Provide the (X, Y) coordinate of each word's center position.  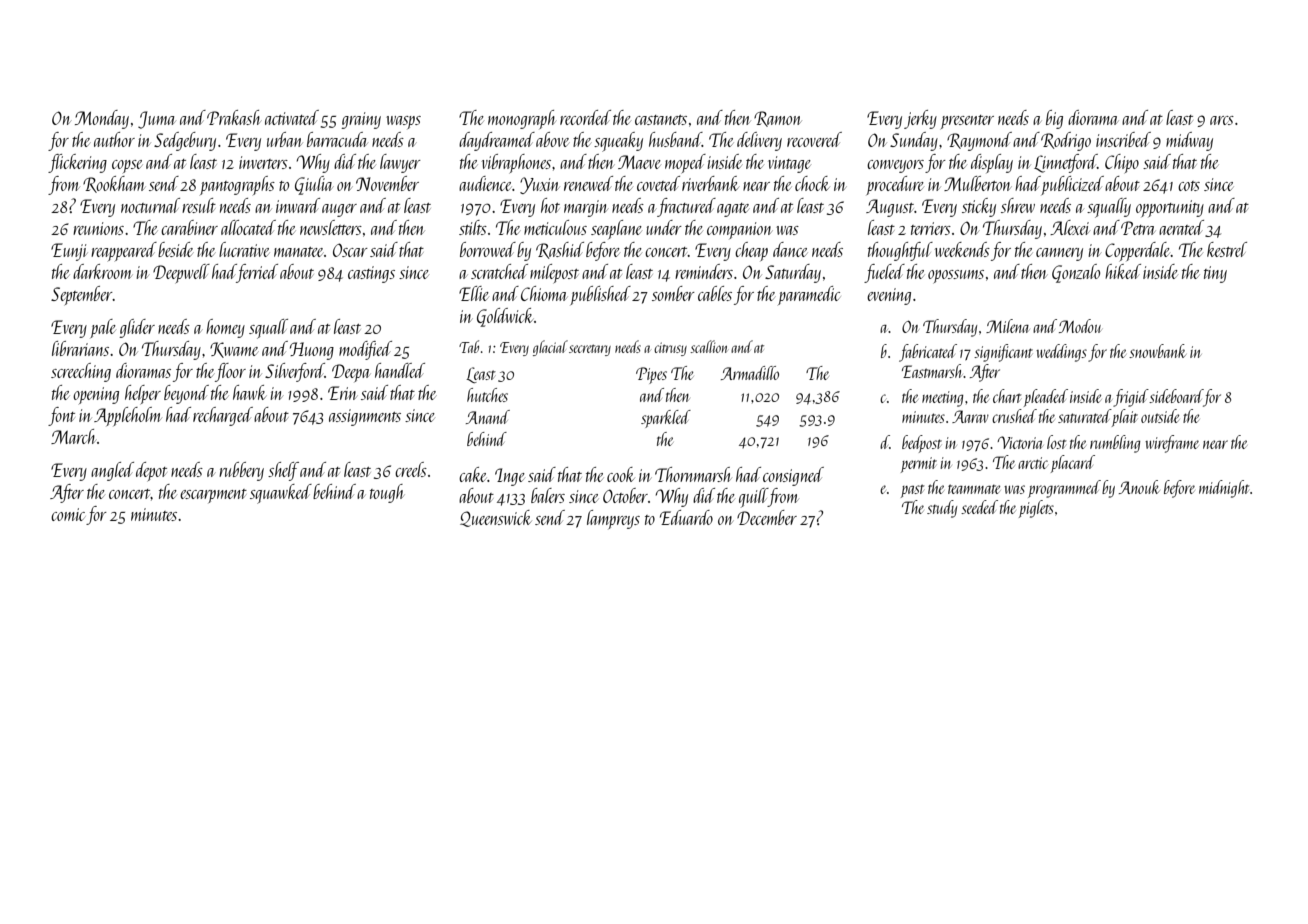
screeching (81, 372)
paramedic (809, 295)
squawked (281, 494)
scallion (708, 346)
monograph (522, 119)
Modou (1080, 326)
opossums (956, 276)
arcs (1222, 120)
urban (285, 139)
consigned (793, 476)
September (82, 295)
